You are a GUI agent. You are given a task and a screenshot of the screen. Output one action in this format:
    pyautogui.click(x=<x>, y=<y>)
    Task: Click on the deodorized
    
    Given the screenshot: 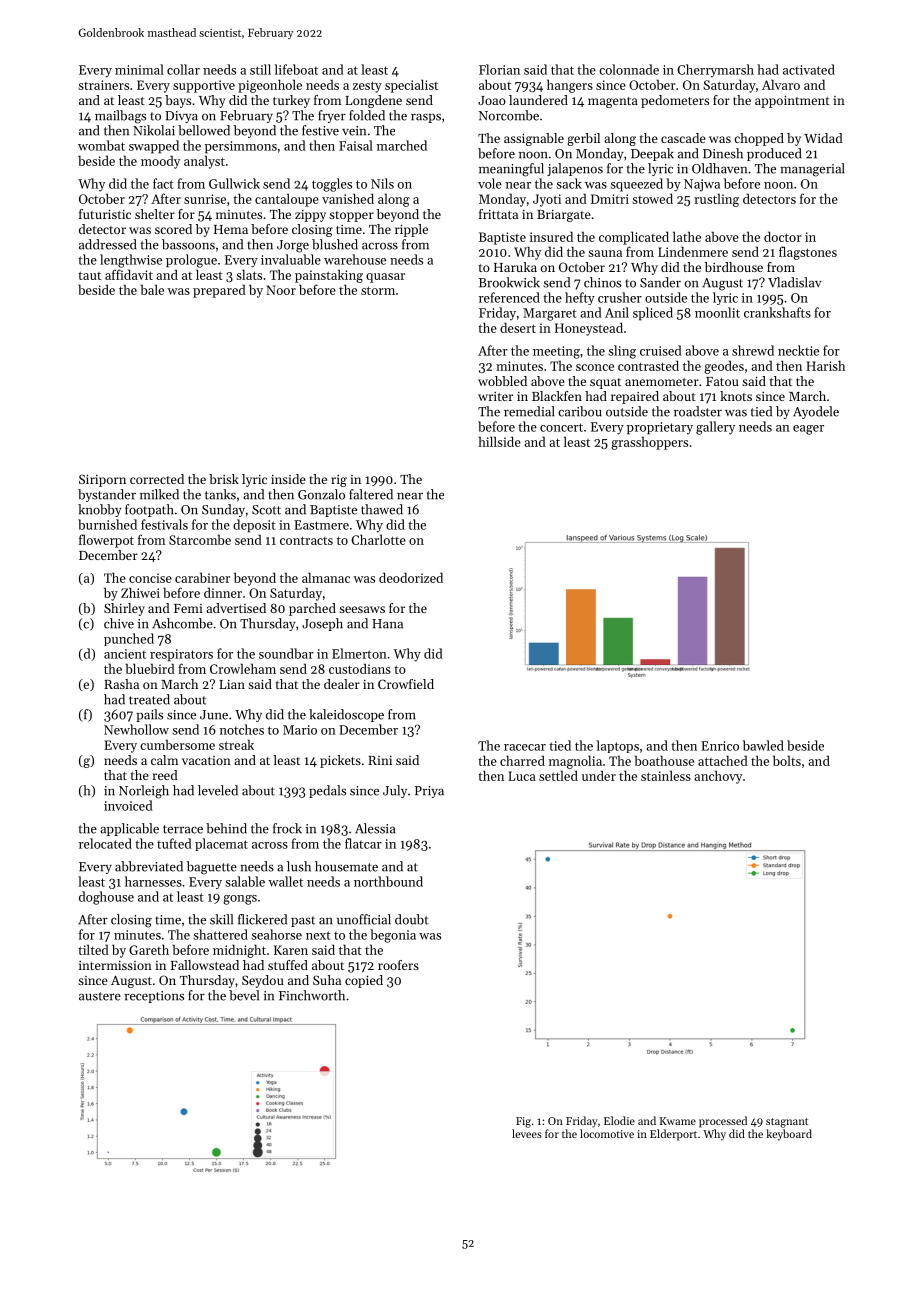 What is the action you would take?
    pyautogui.click(x=411, y=577)
